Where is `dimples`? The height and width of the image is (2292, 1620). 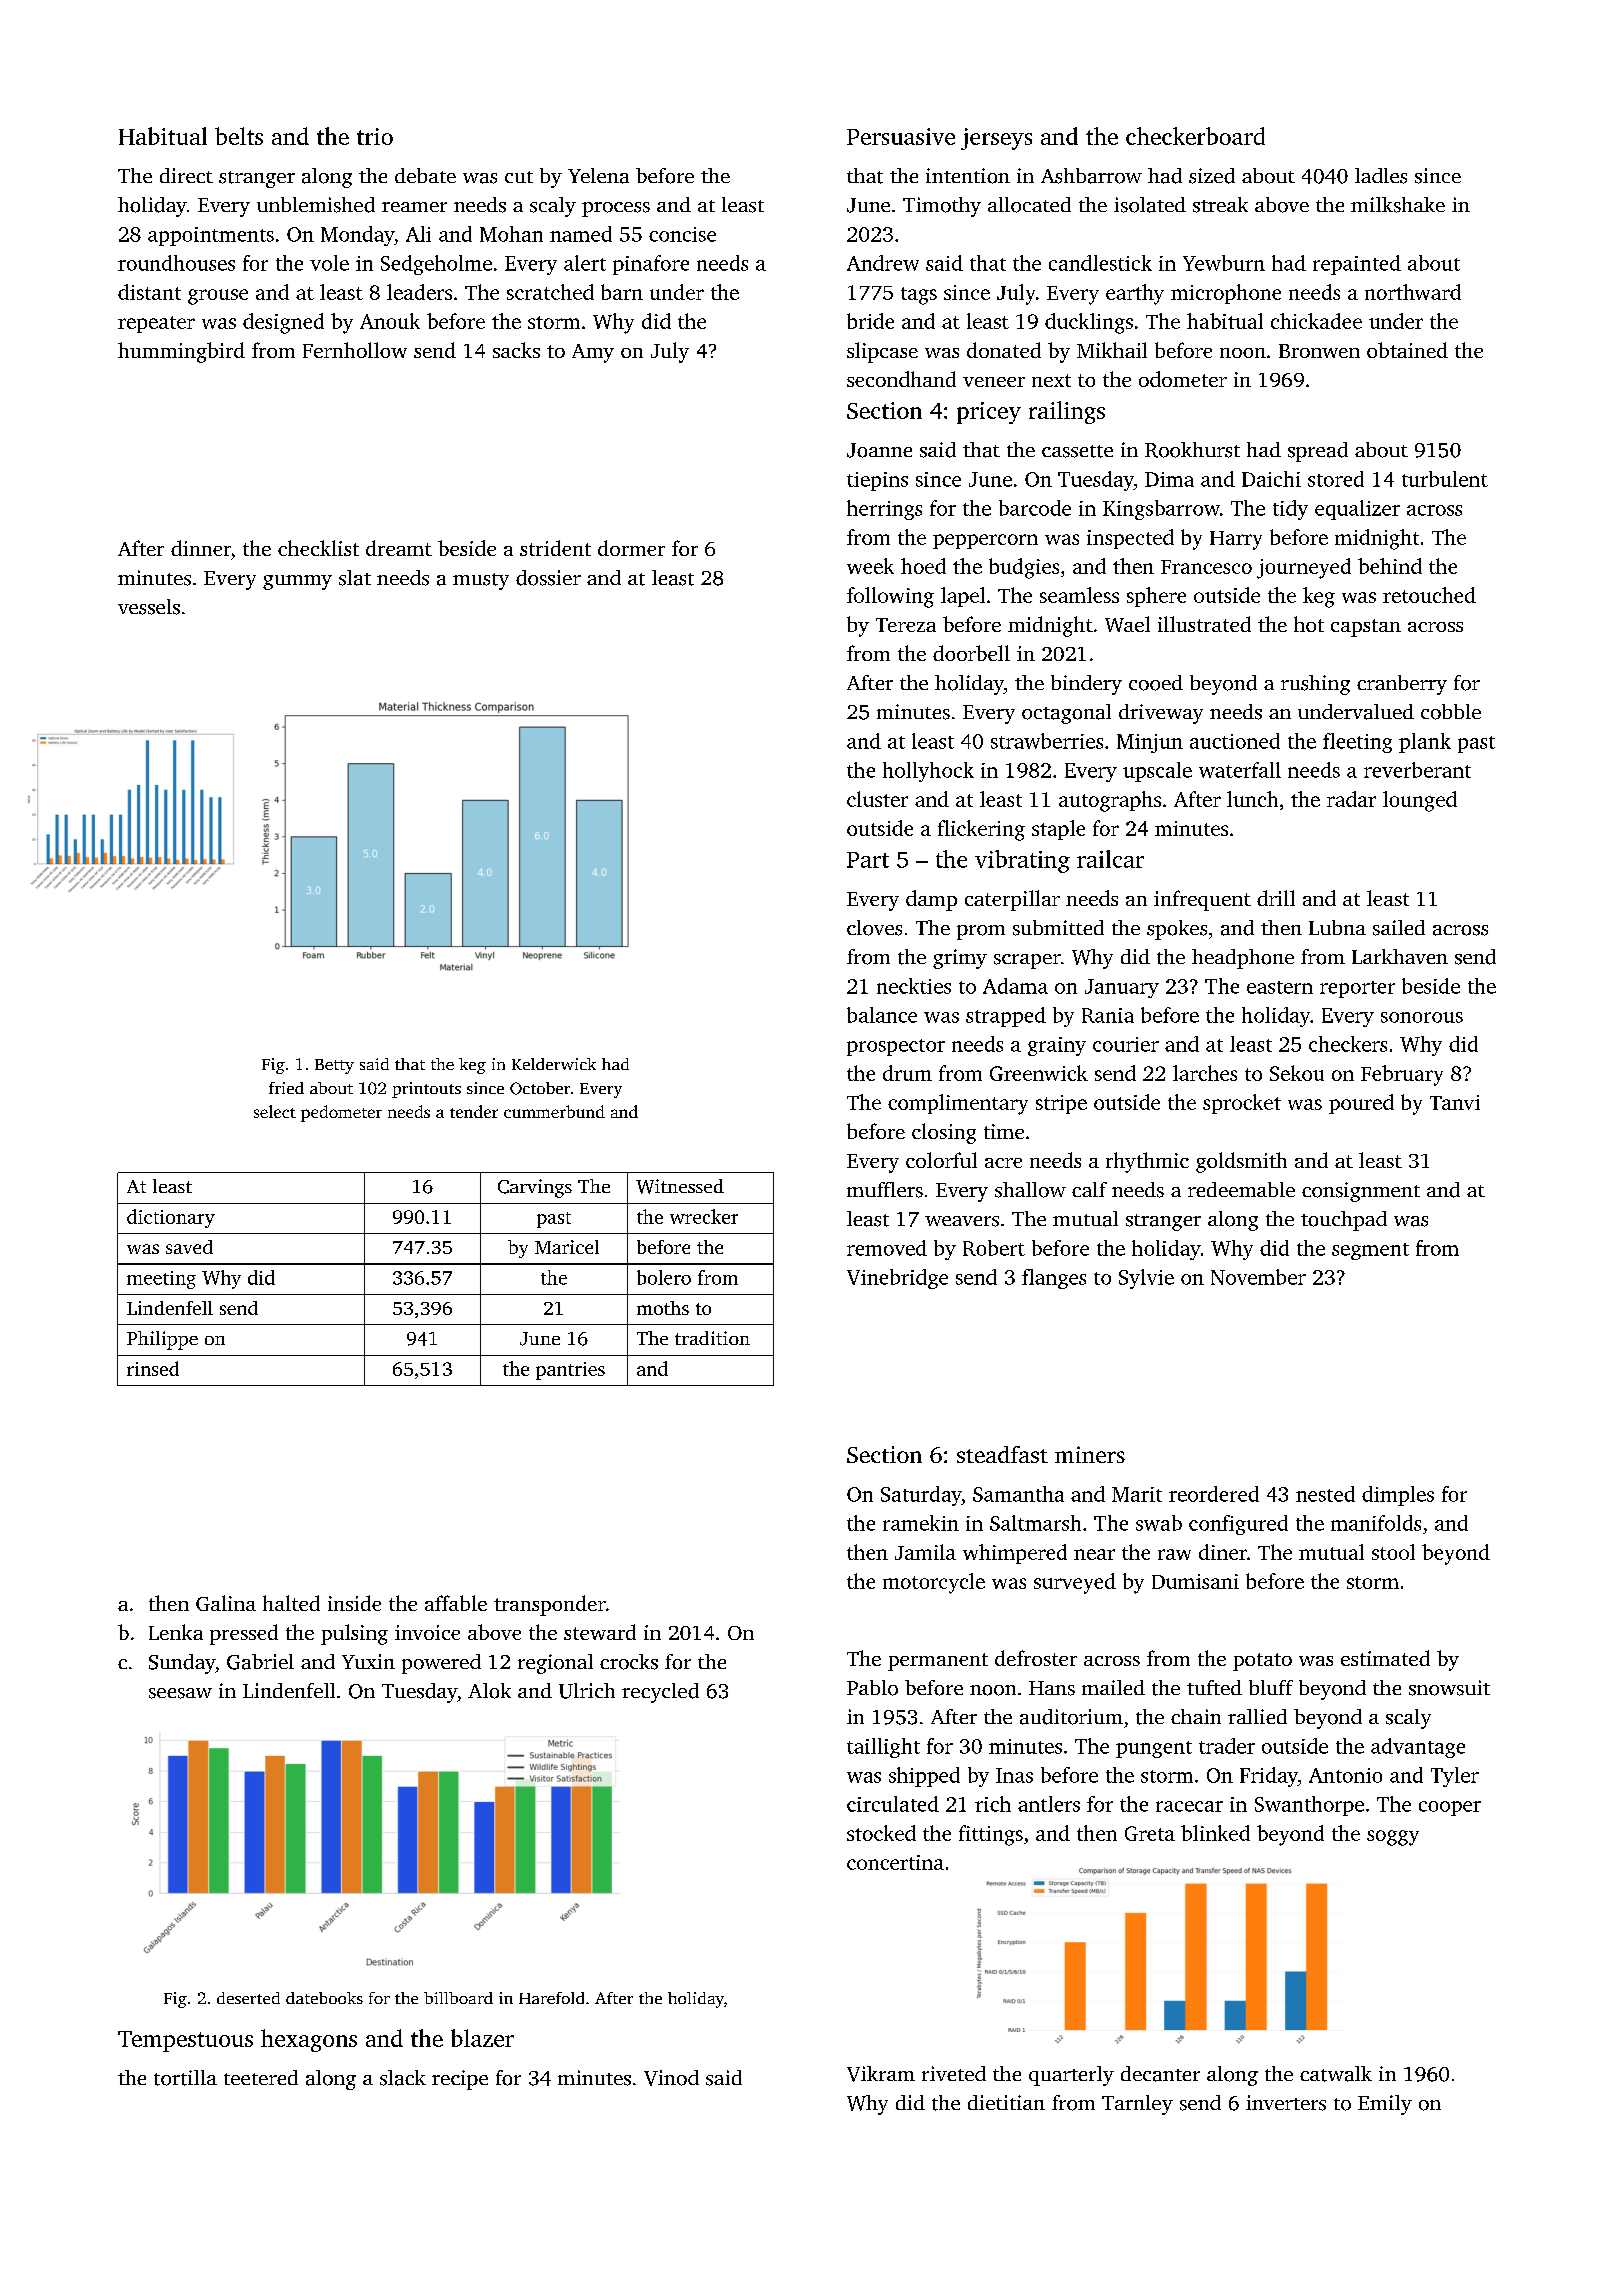
dimples is located at coordinates (1398, 1496).
